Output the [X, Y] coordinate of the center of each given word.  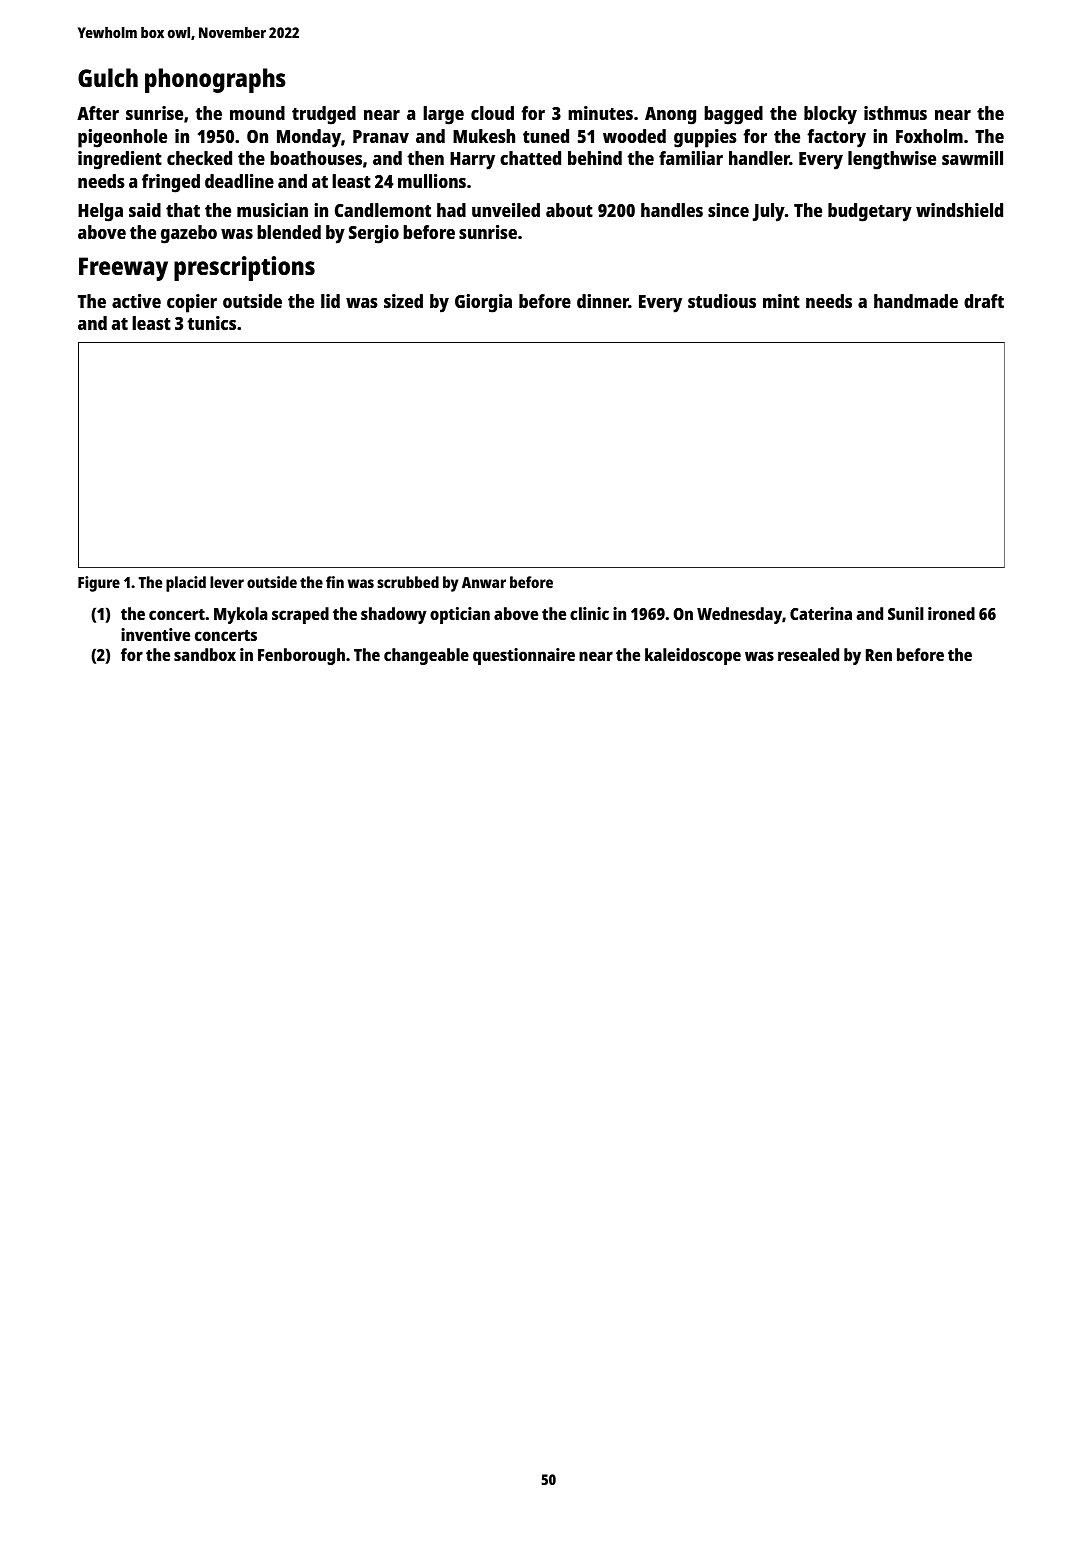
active [136, 301]
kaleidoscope [693, 656]
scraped [300, 615]
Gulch [108, 77]
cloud [492, 113]
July [769, 212]
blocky [830, 115]
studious [722, 301]
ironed [951, 613]
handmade [916, 301]
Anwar [484, 582]
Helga [100, 212]
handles [672, 210]
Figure [99, 584]
